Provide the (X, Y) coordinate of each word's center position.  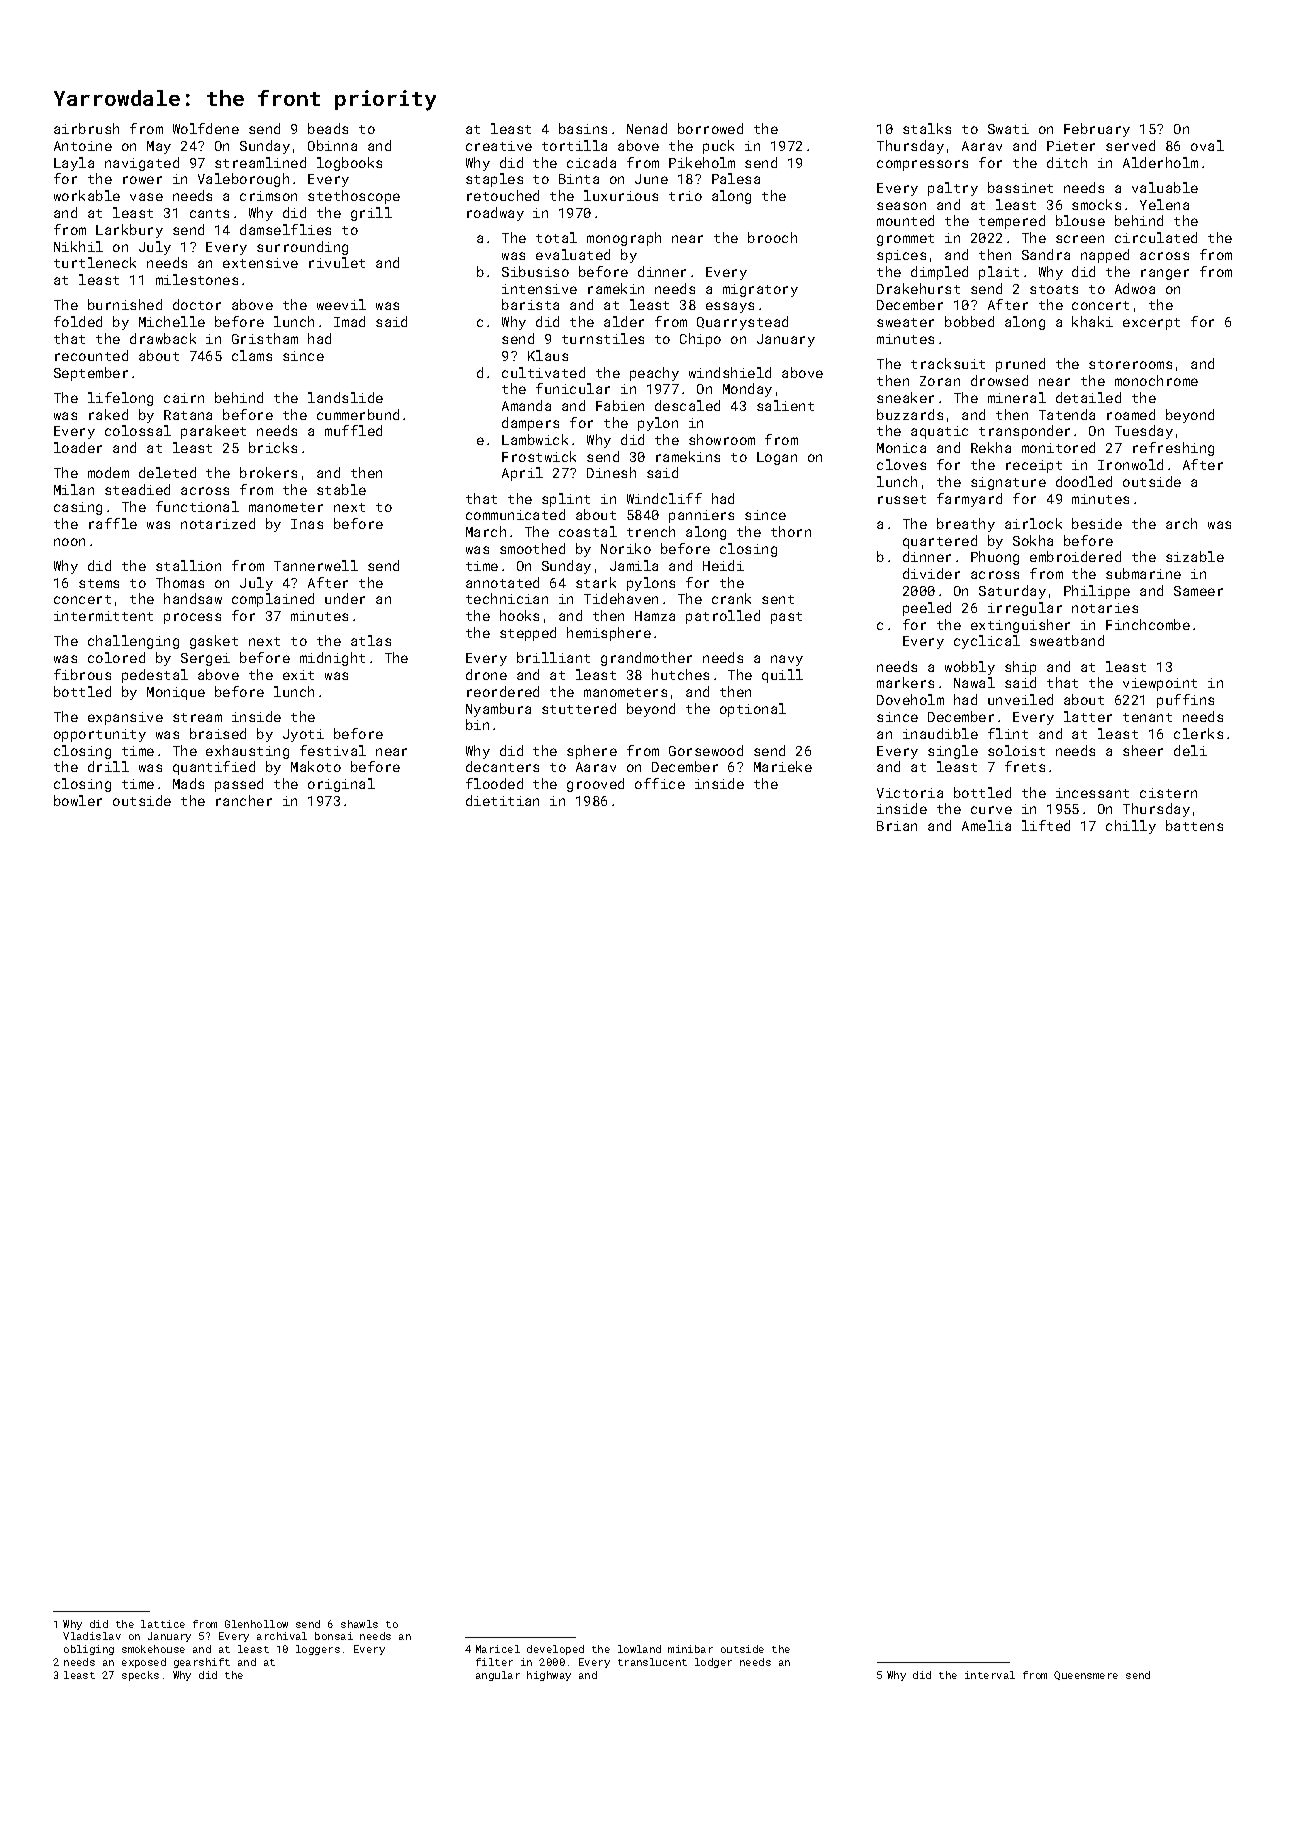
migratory (760, 290)
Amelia (986, 825)
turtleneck (95, 262)
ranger (1165, 274)
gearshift (202, 1663)
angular (498, 1676)
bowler (78, 800)
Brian (897, 826)
